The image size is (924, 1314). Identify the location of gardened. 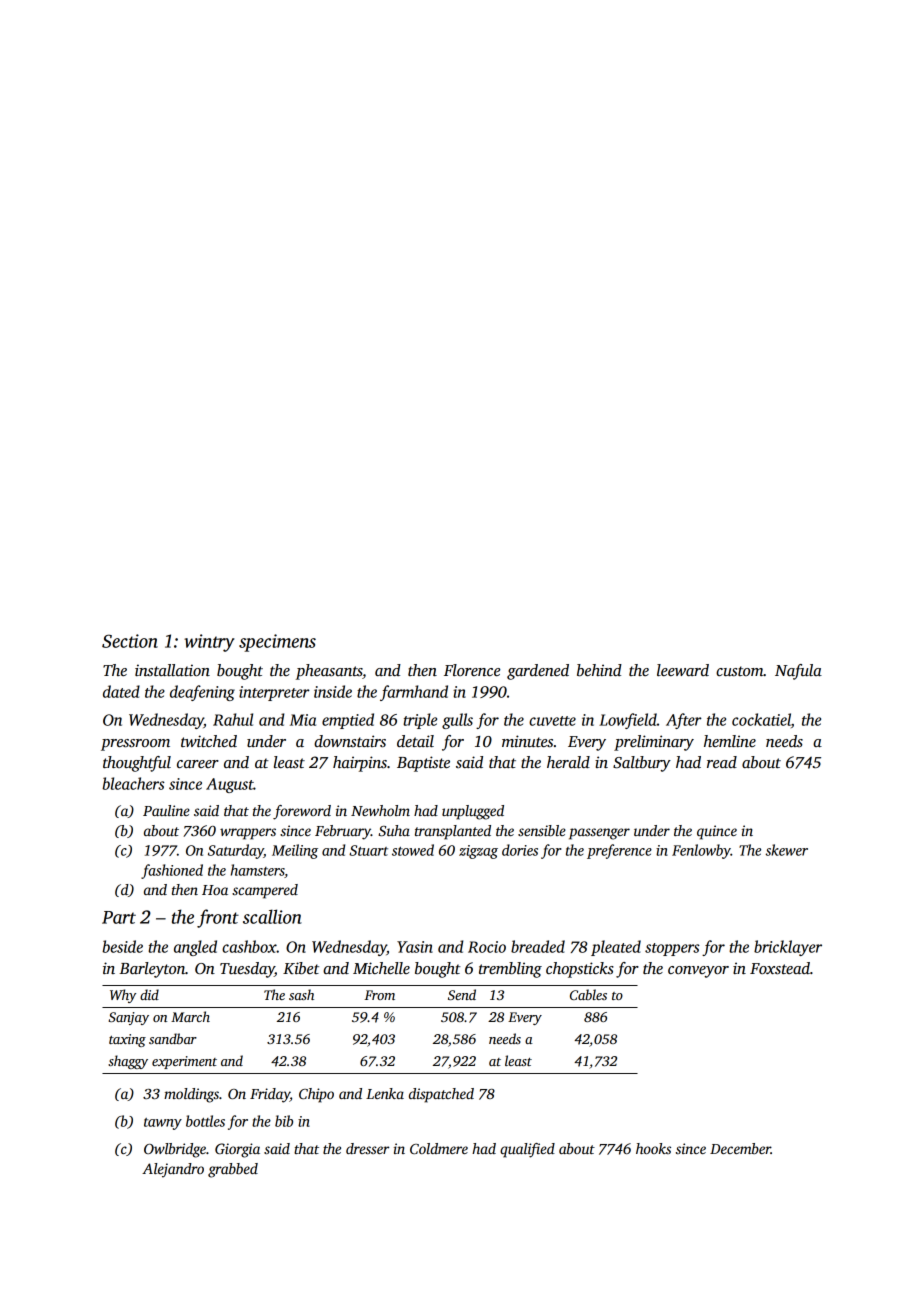
(538, 672).
